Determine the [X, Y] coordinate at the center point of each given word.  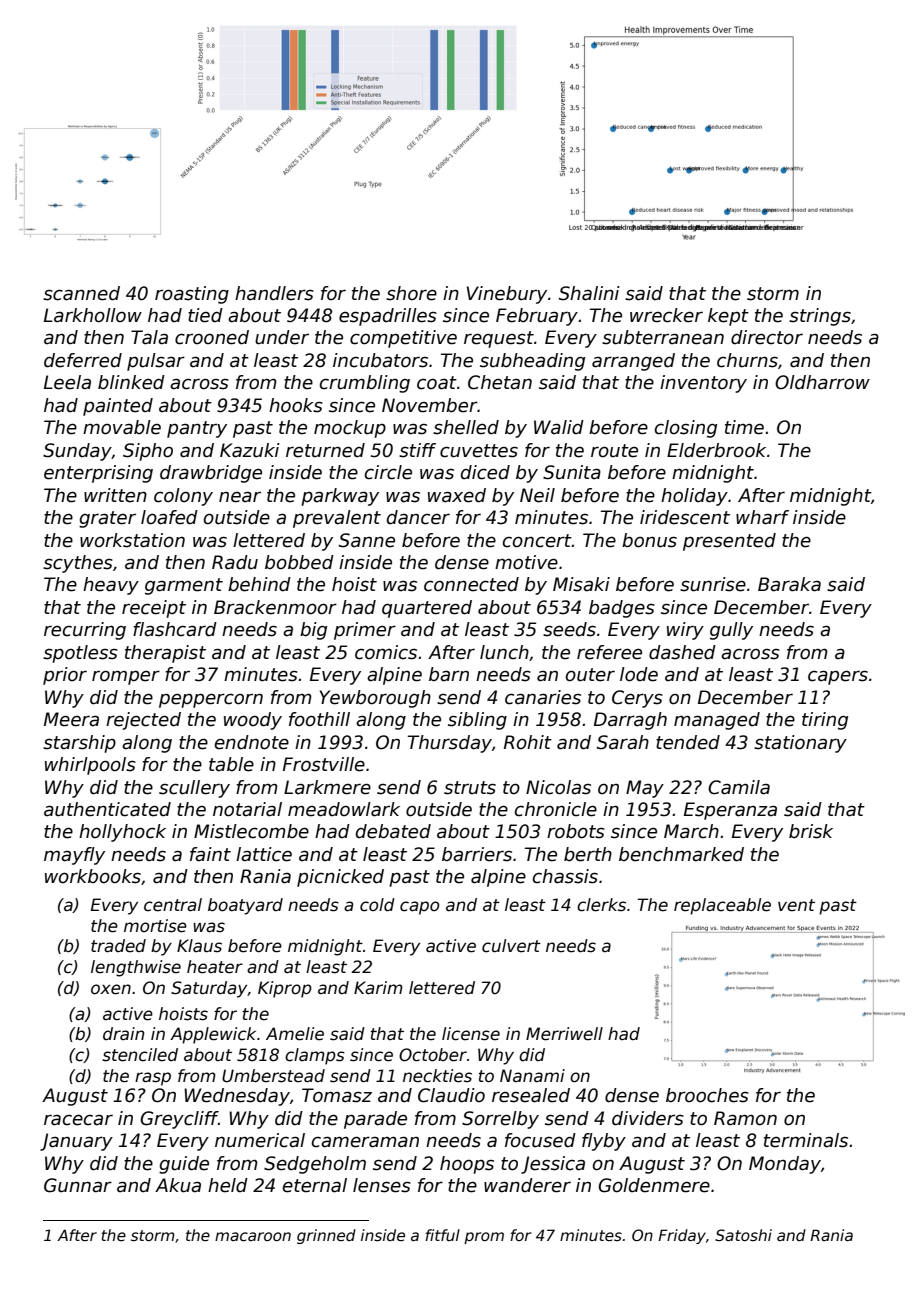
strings [820, 317]
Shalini [589, 293]
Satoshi [743, 1235]
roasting [192, 295]
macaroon [253, 1236]
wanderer [527, 1185]
